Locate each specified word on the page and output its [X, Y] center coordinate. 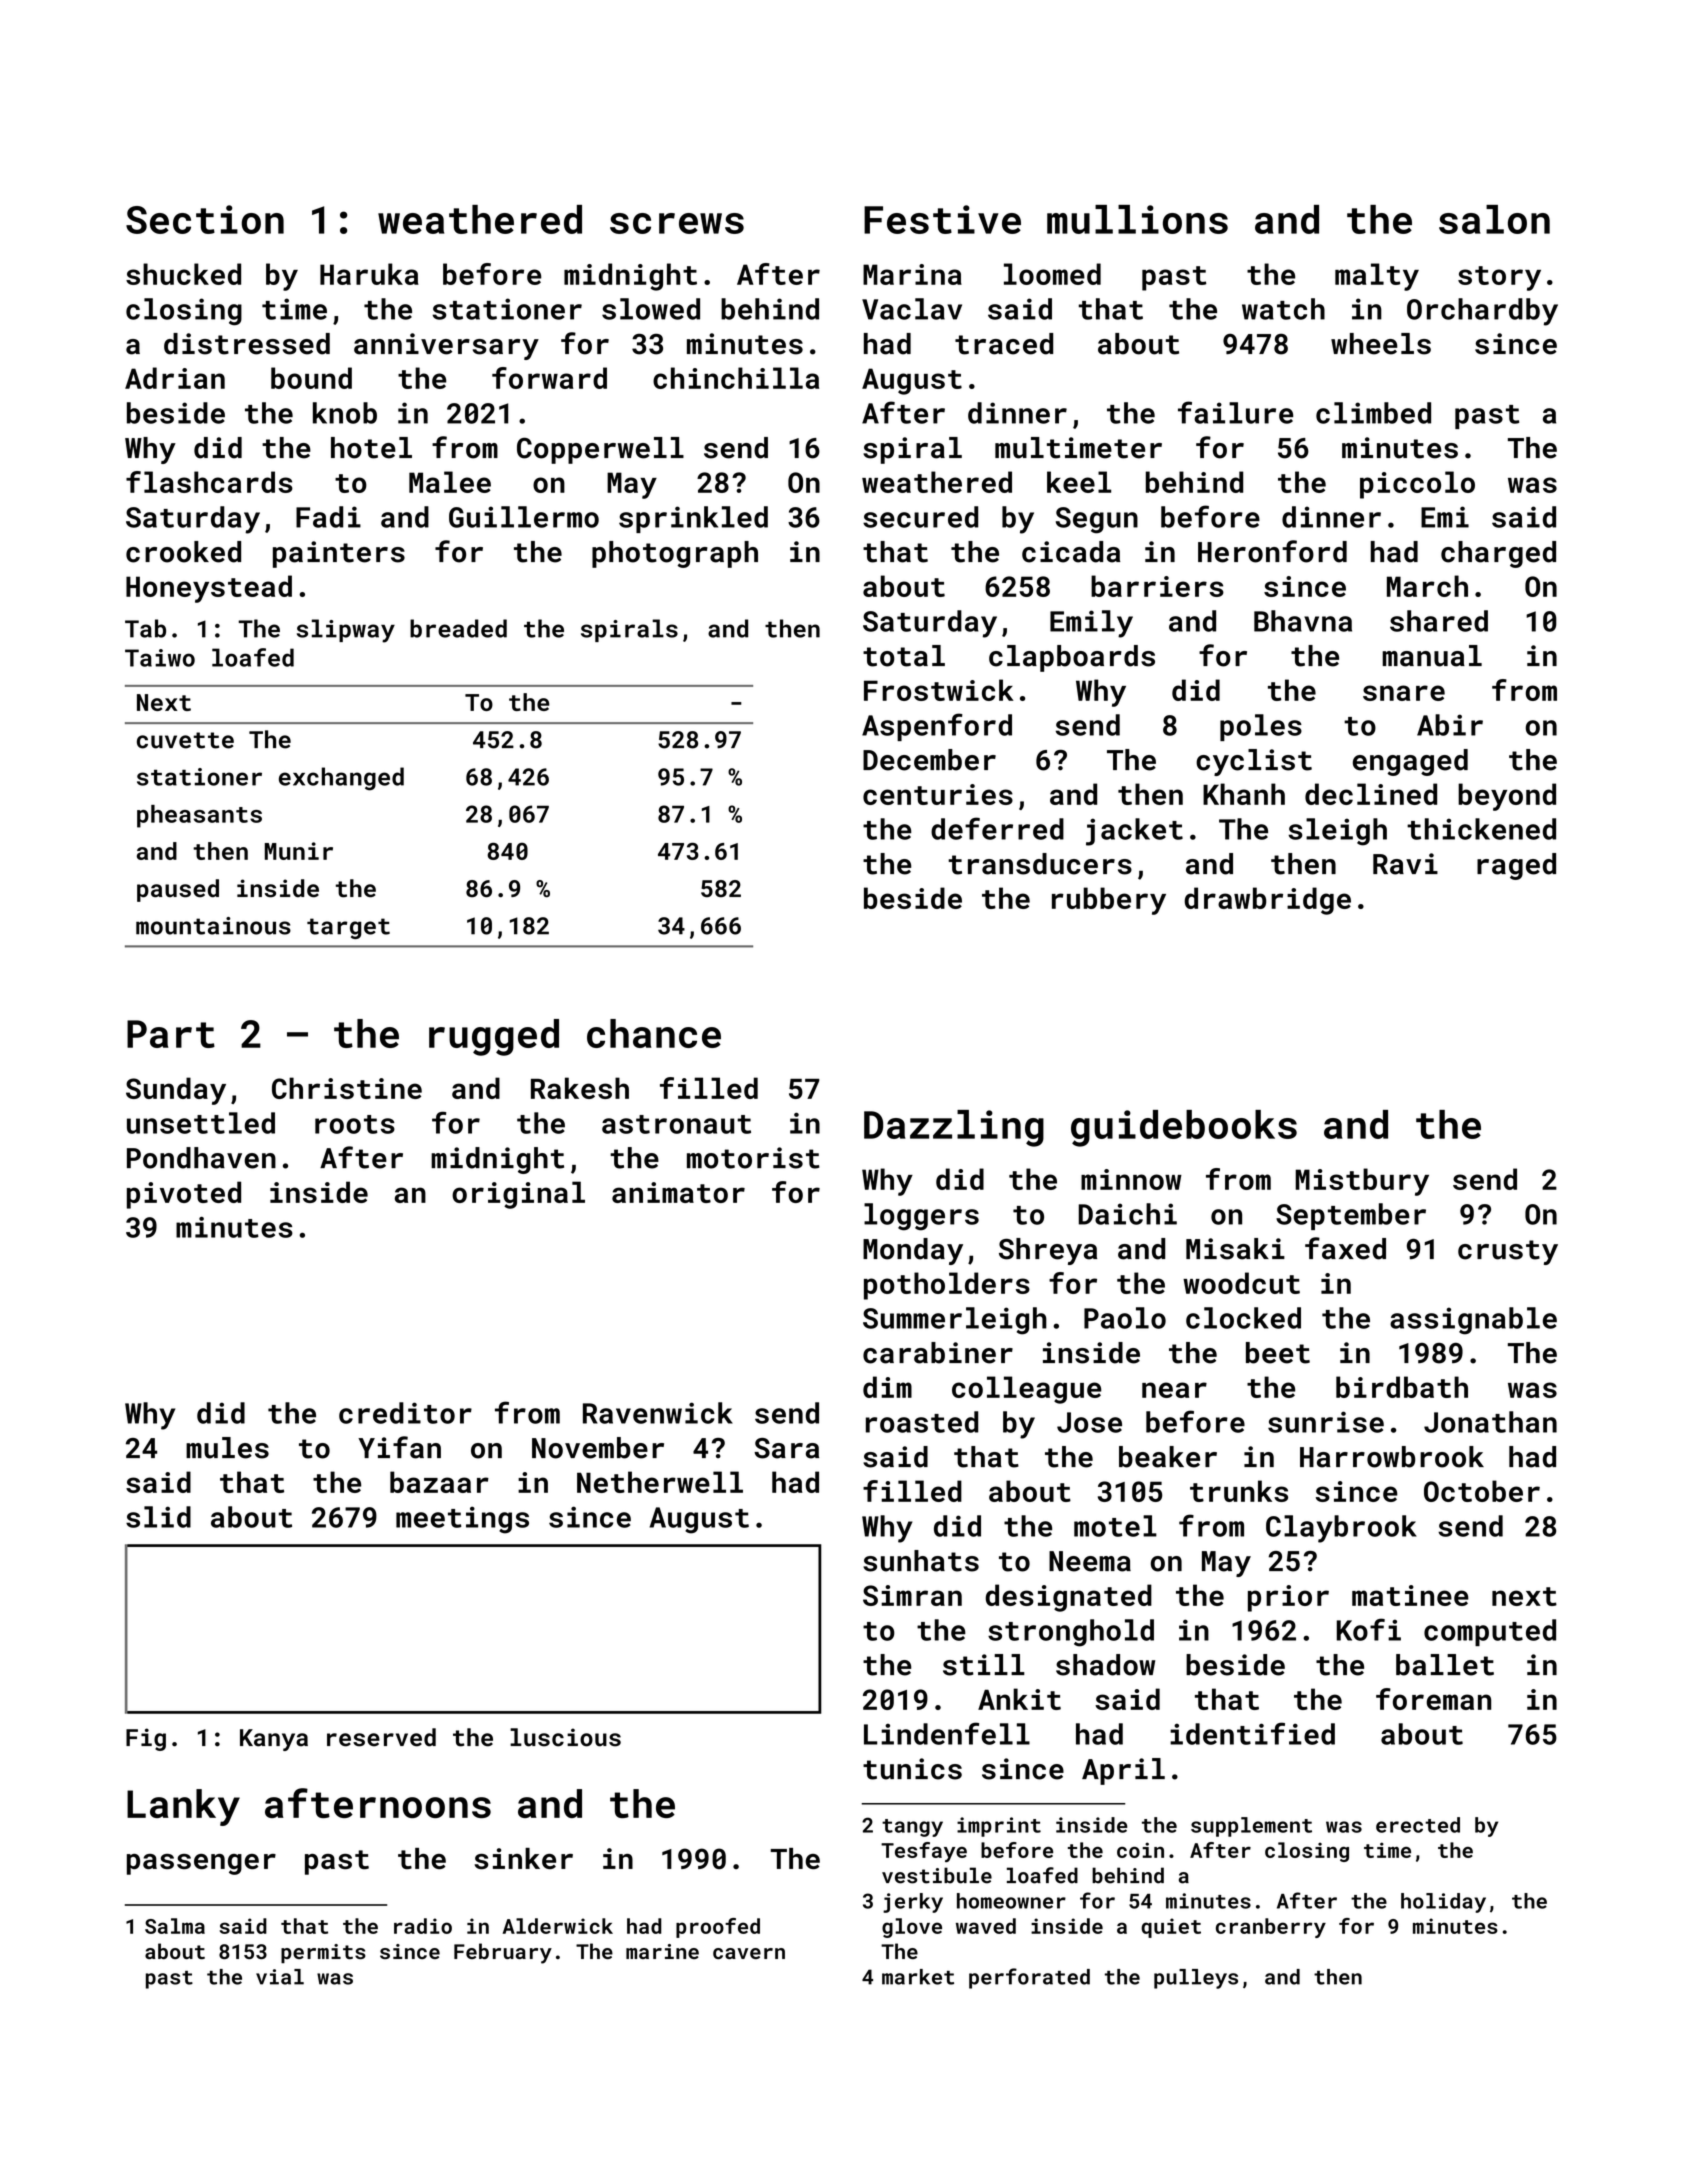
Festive [942, 219]
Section [205, 219]
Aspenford [937, 727]
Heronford [1272, 551]
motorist [753, 1158]
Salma [175, 1926]
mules [227, 1448]
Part [171, 1034]
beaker [1168, 1457]
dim [887, 1387]
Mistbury [1362, 1182]
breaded [458, 628]
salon [1494, 219]
